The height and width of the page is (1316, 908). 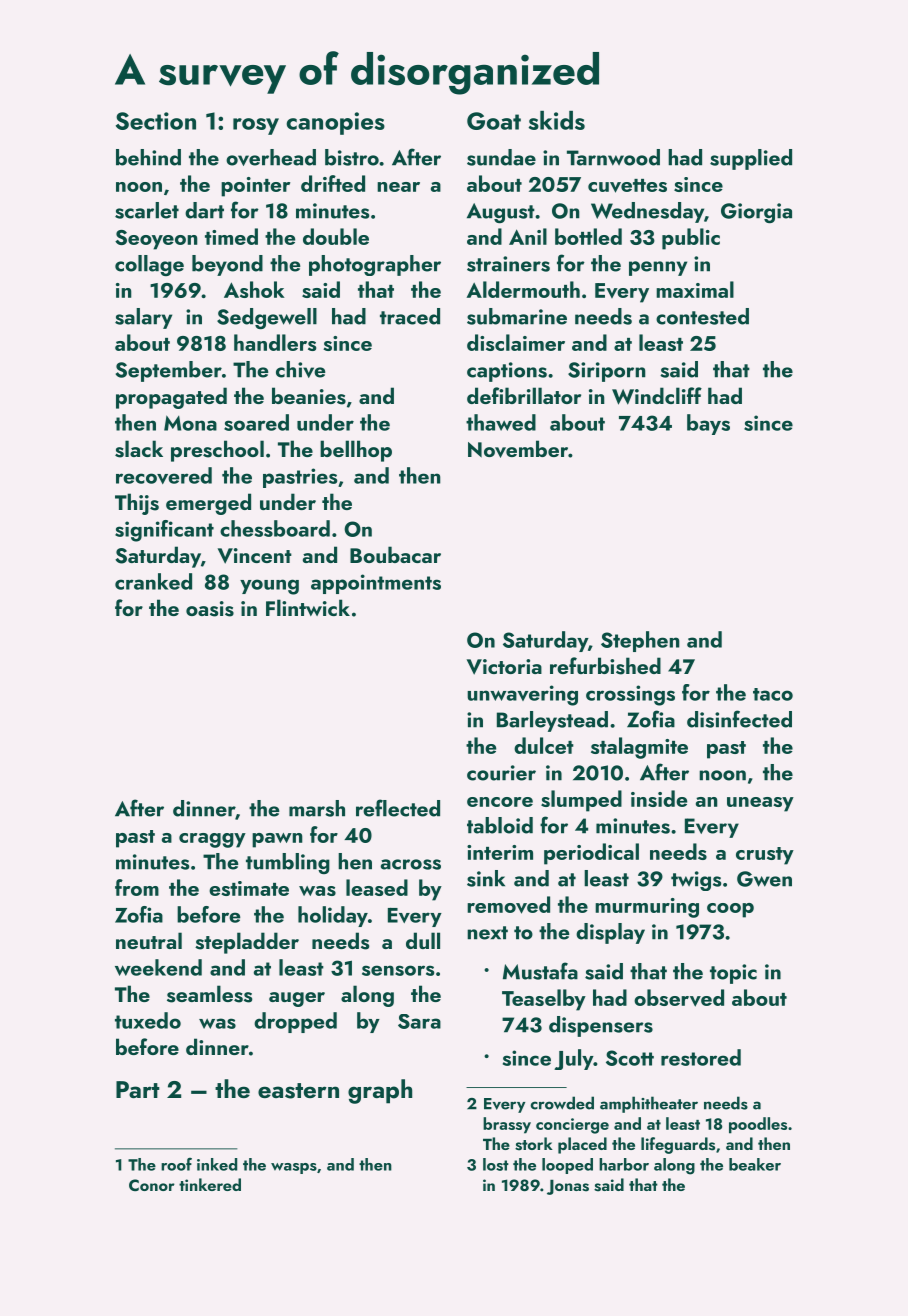 I want to click on contested, so click(x=702, y=316).
